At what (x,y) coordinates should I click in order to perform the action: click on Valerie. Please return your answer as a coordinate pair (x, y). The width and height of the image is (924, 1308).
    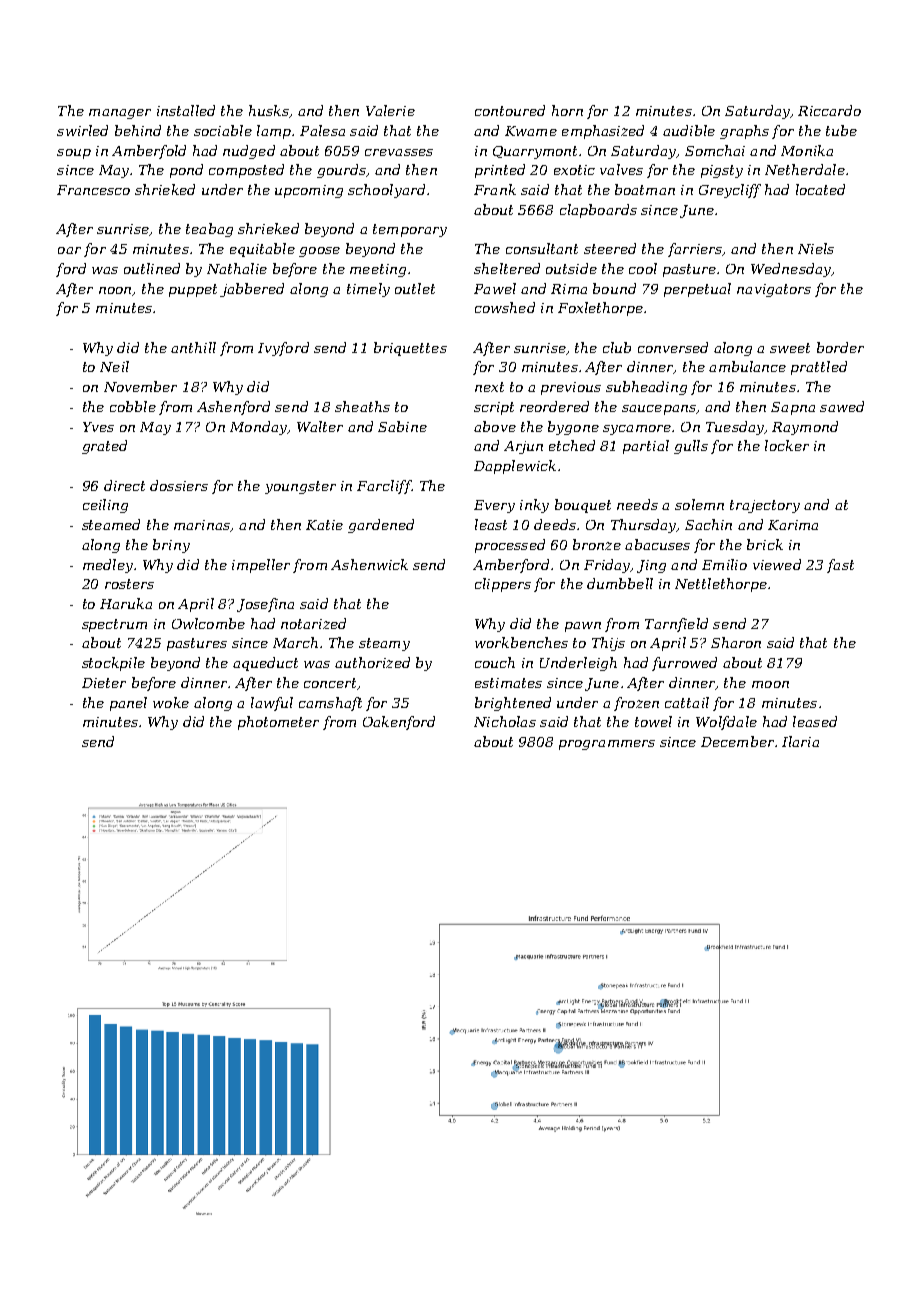
    Looking at the image, I should click on (390, 110).
